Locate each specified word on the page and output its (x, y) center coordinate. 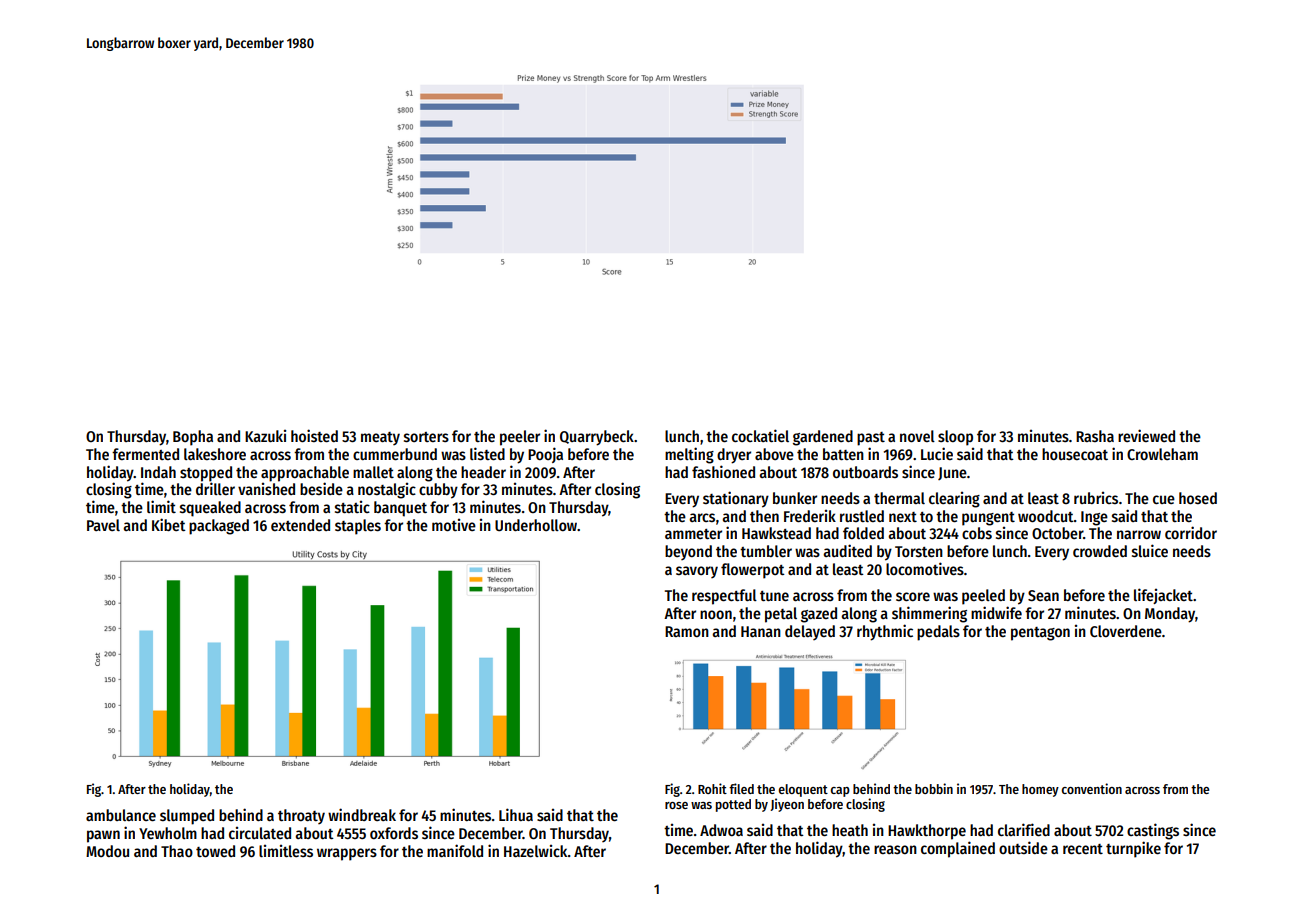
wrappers (347, 854)
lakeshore (215, 454)
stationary (736, 499)
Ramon (687, 631)
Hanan (761, 631)
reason (895, 849)
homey (1040, 790)
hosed (1198, 498)
